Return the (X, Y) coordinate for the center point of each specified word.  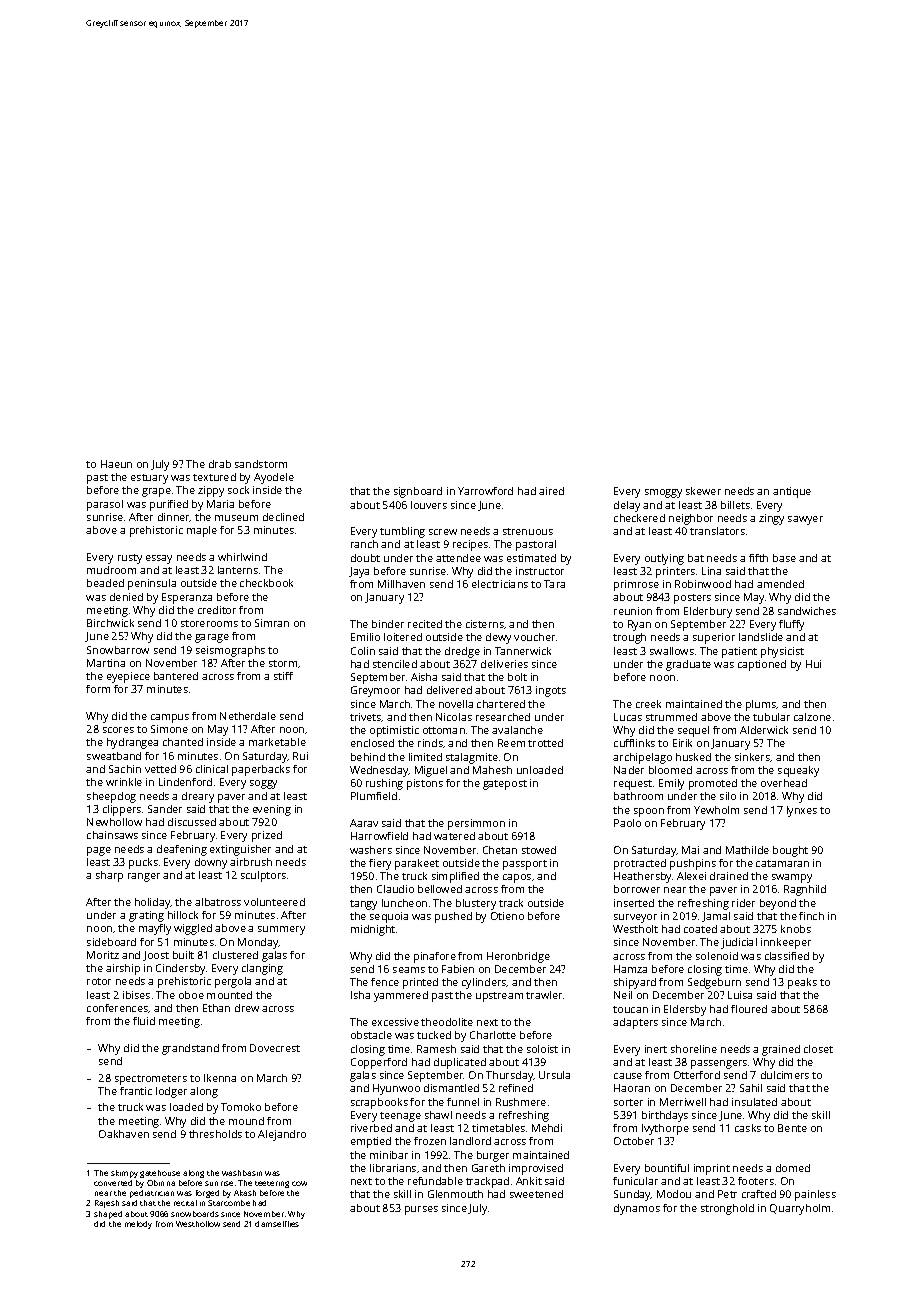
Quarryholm (800, 1209)
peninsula (152, 584)
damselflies (277, 1224)
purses (421, 1210)
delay (627, 506)
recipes (470, 545)
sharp (109, 876)
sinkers (753, 757)
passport (525, 865)
